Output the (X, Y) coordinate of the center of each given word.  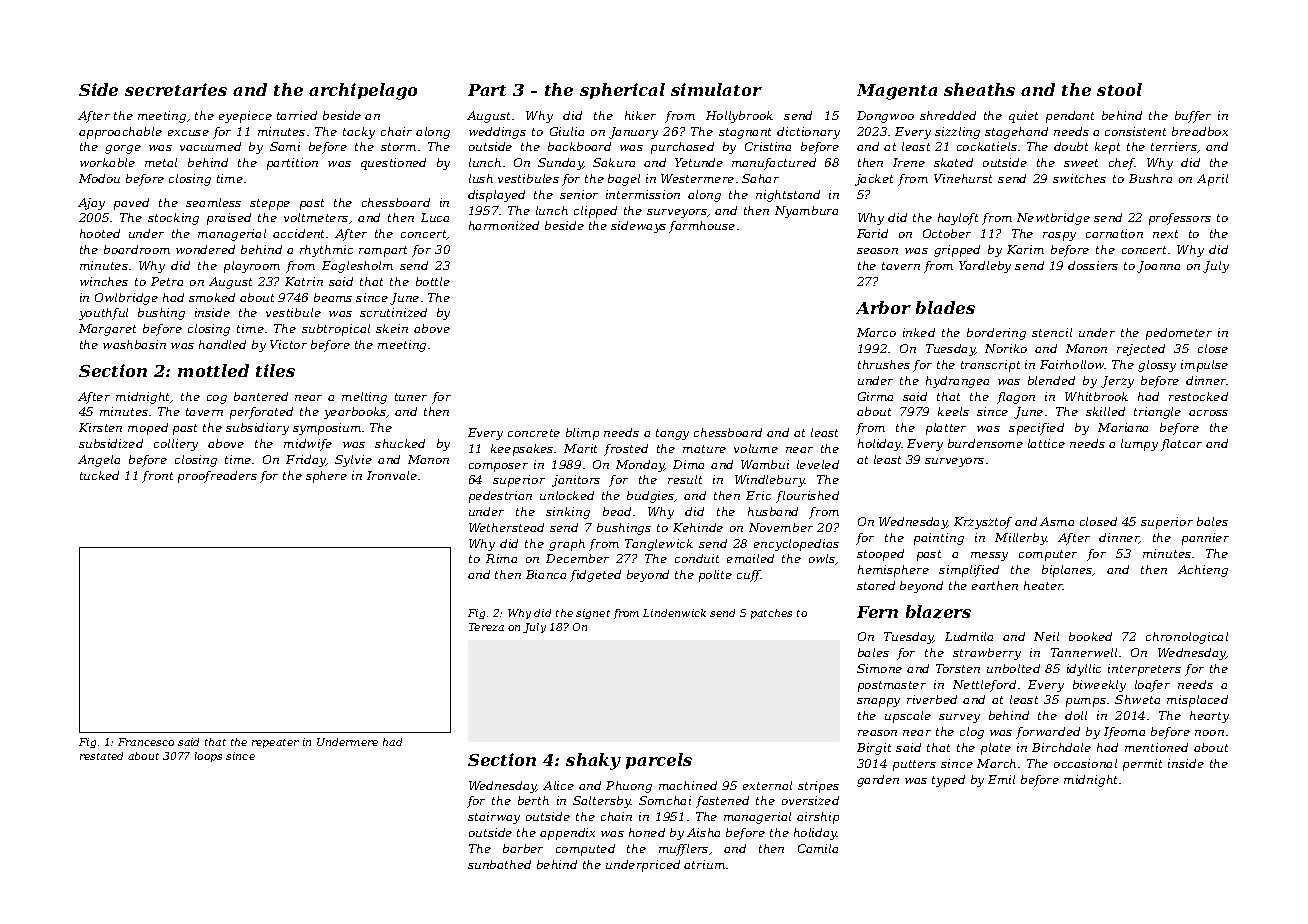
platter (946, 429)
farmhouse (702, 227)
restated (101, 756)
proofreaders (217, 477)
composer (498, 467)
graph (567, 545)
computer (1048, 555)
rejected (1141, 350)
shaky (593, 761)
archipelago (363, 91)
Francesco (146, 742)
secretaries (176, 89)
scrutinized (393, 312)
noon (1209, 733)
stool (1119, 89)
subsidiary (257, 429)
